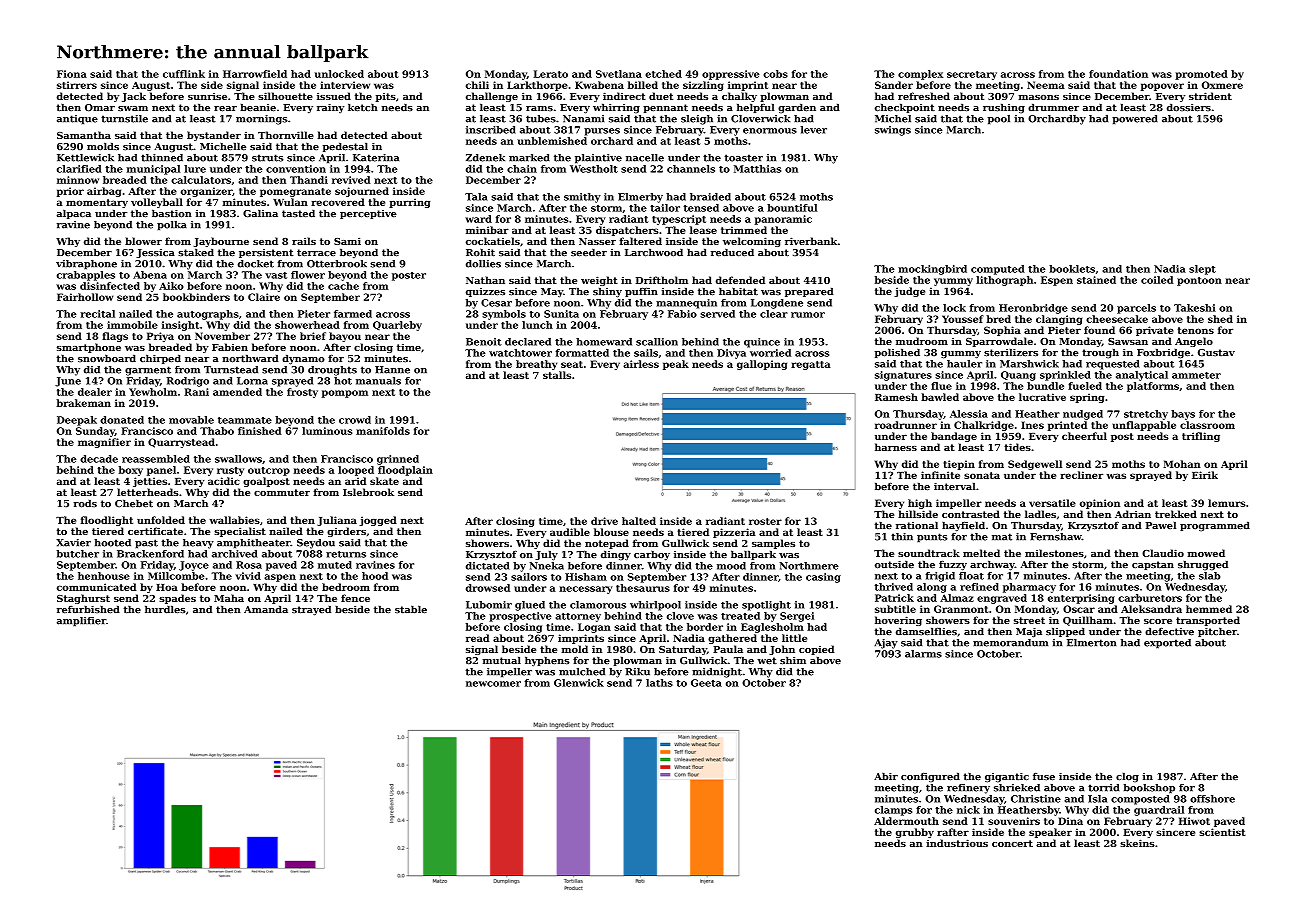 The width and height of the document is (1308, 924). What do you see at coordinates (376, 158) in the document?
I see `Katerina` at bounding box center [376, 158].
